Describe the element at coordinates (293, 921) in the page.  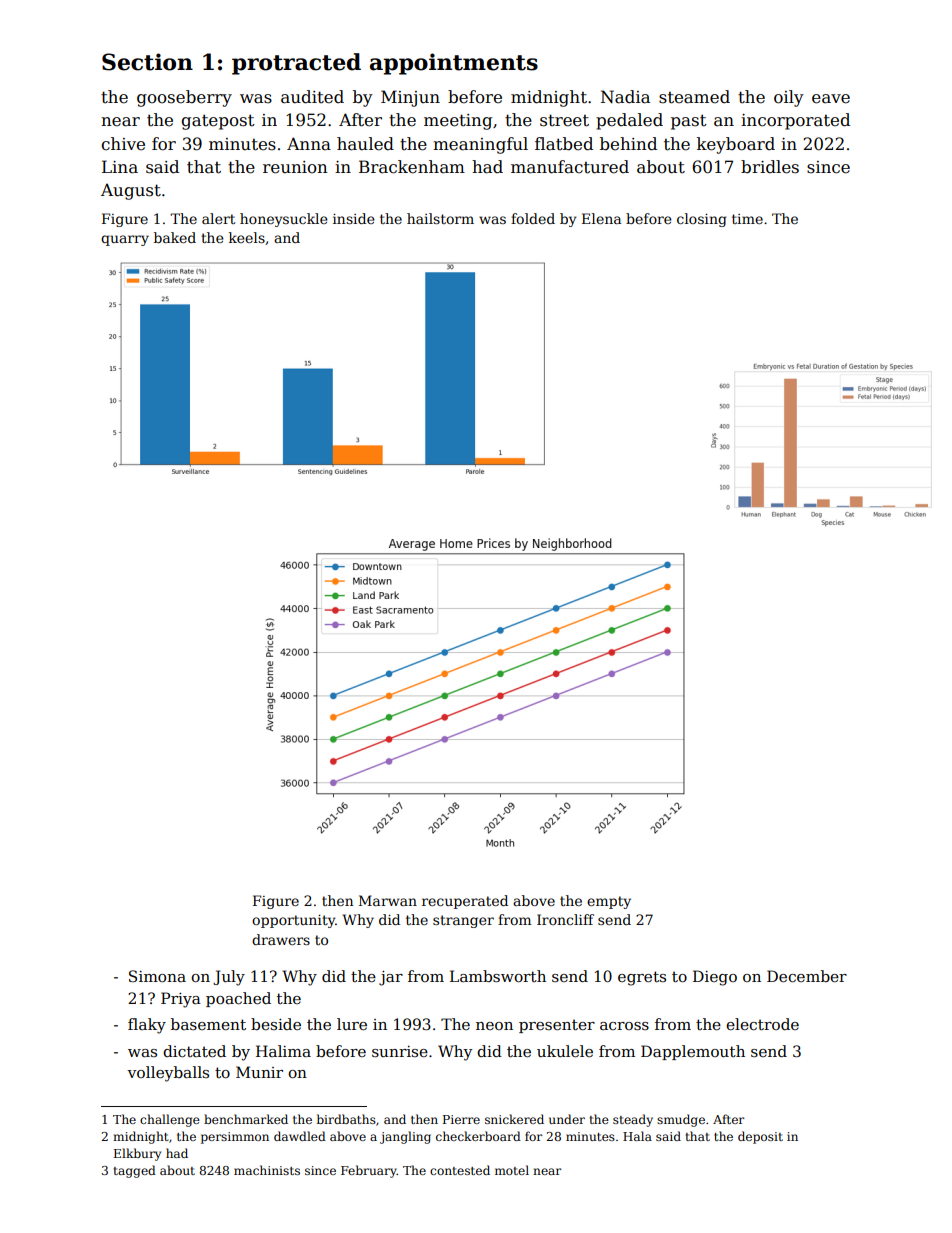
I see `opportunity` at that location.
